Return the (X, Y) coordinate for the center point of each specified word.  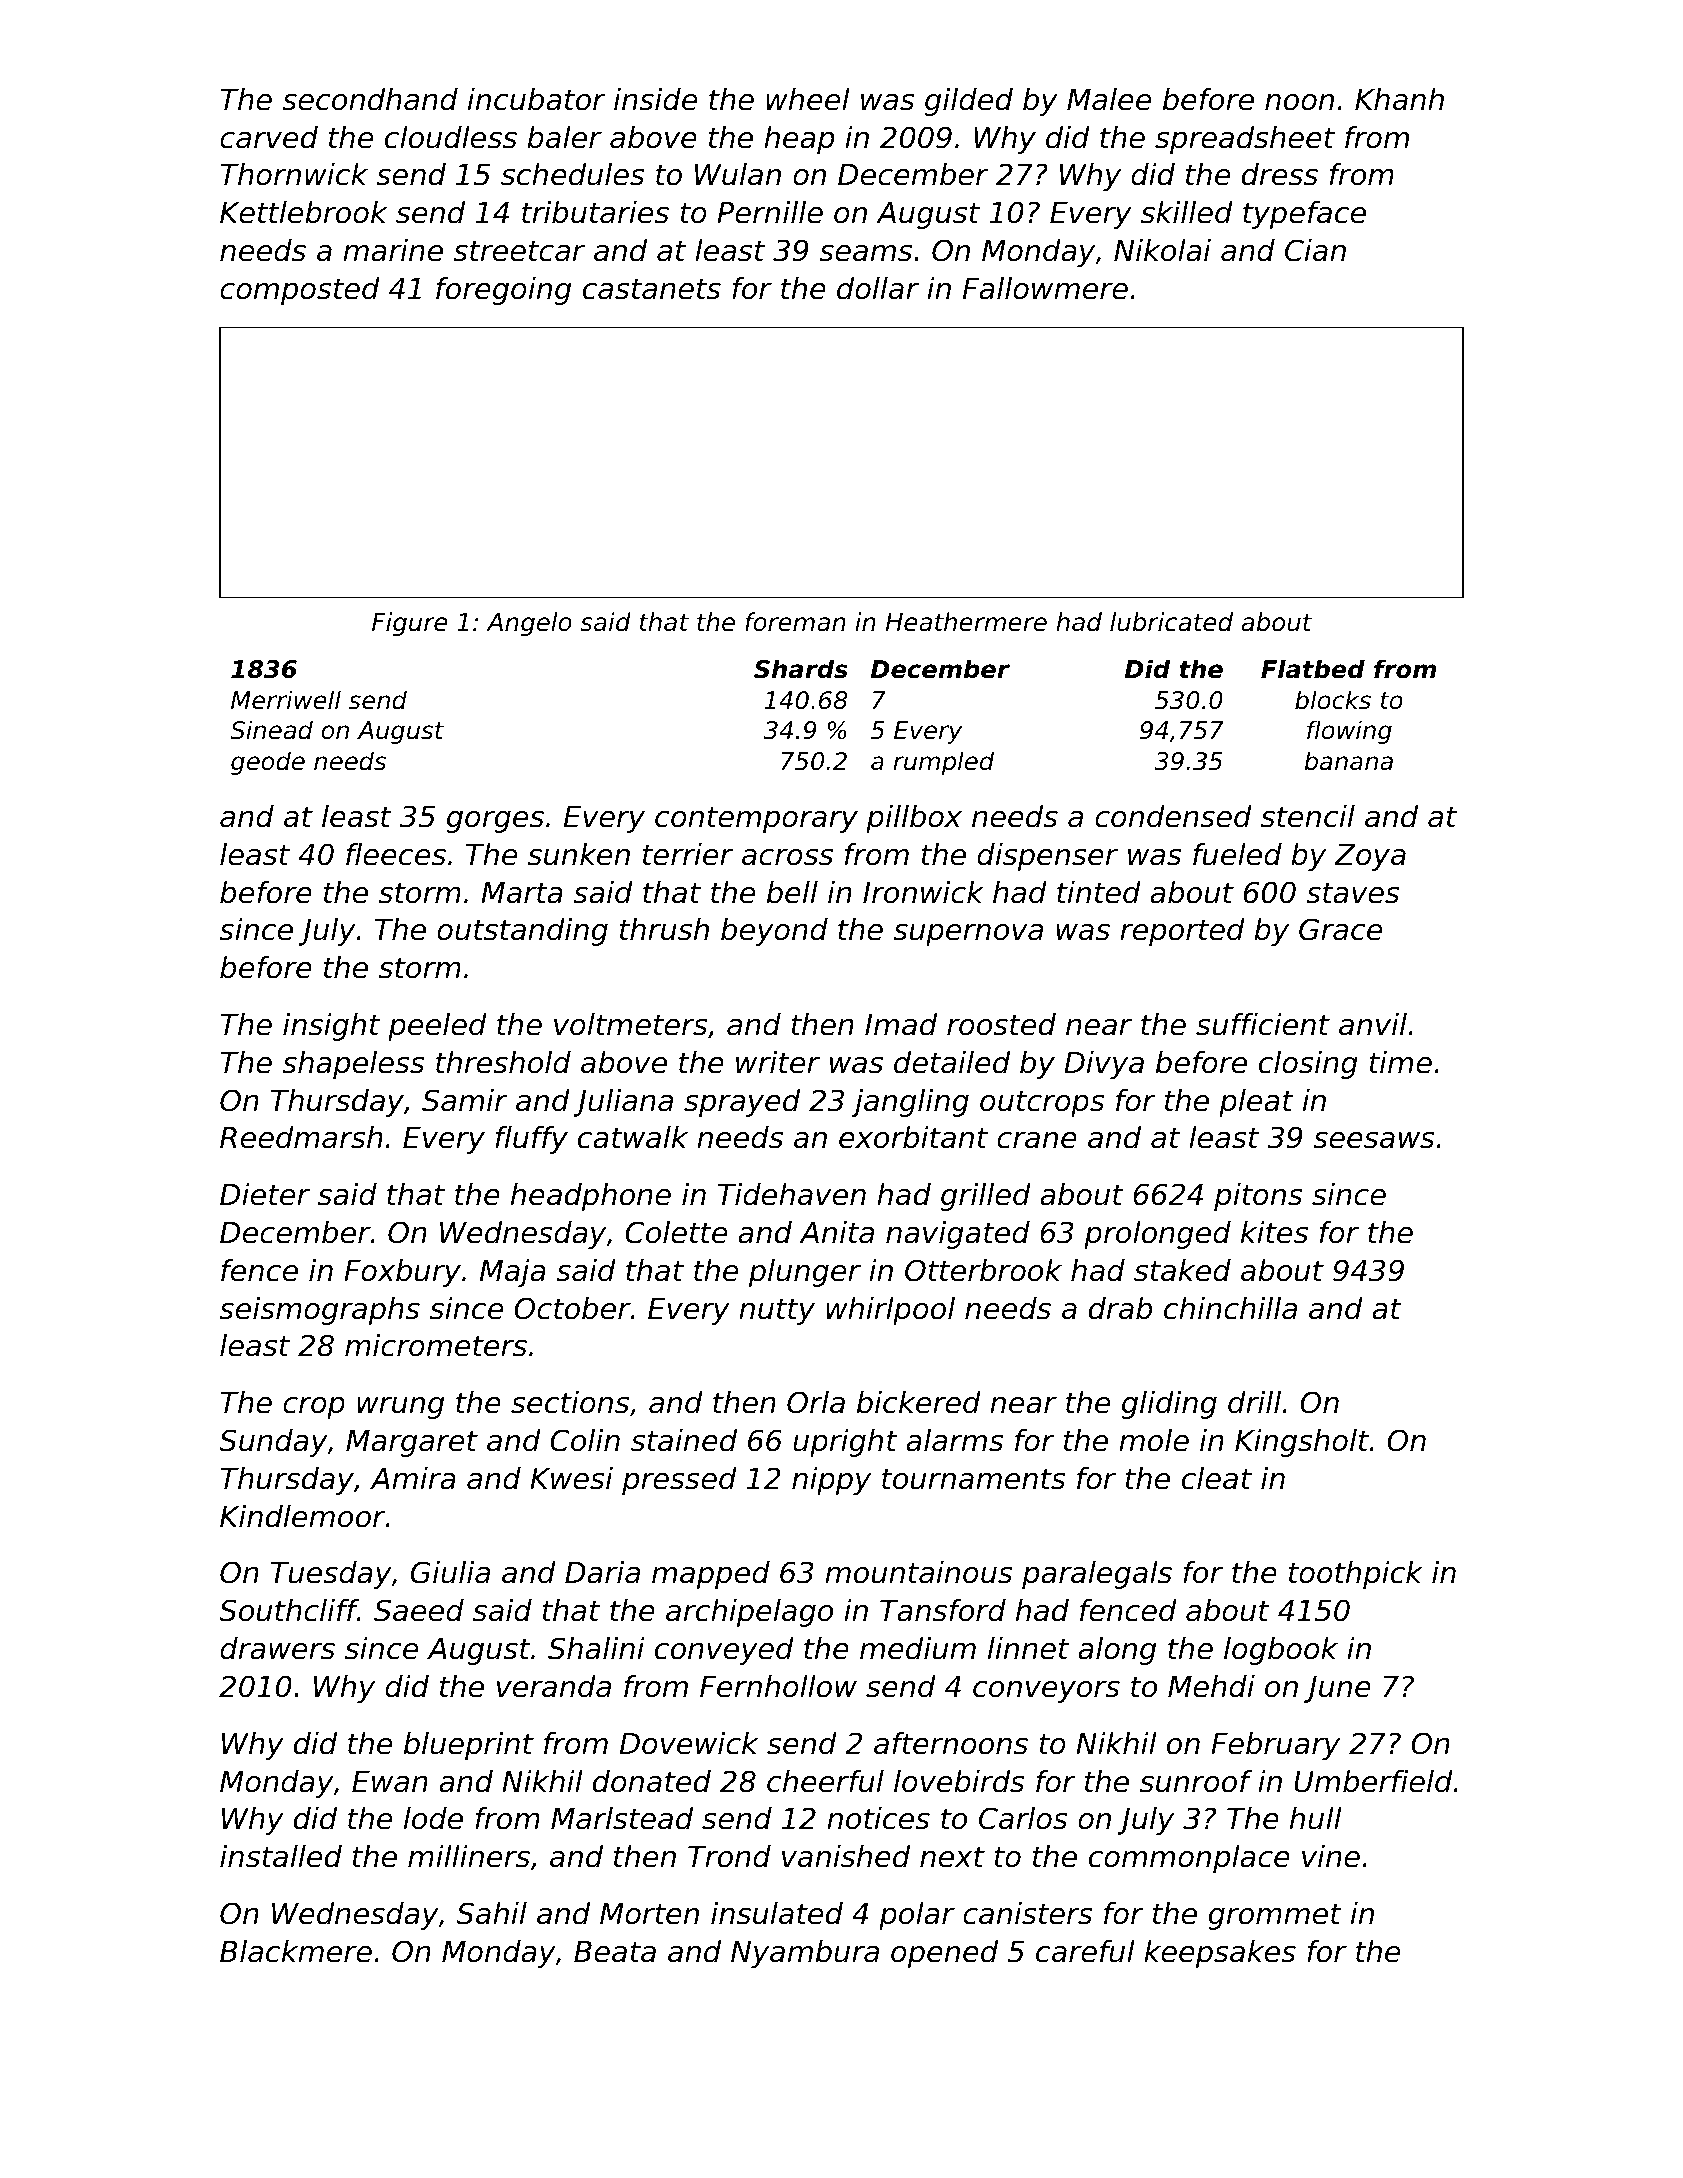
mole (1154, 1440)
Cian (1315, 250)
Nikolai (1162, 250)
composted (300, 291)
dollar (878, 288)
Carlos (1023, 1818)
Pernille (770, 212)
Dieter (265, 1194)
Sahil (492, 1913)
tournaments (974, 1479)
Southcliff (288, 1610)
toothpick (1356, 1575)
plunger (805, 1273)
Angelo (529, 624)
